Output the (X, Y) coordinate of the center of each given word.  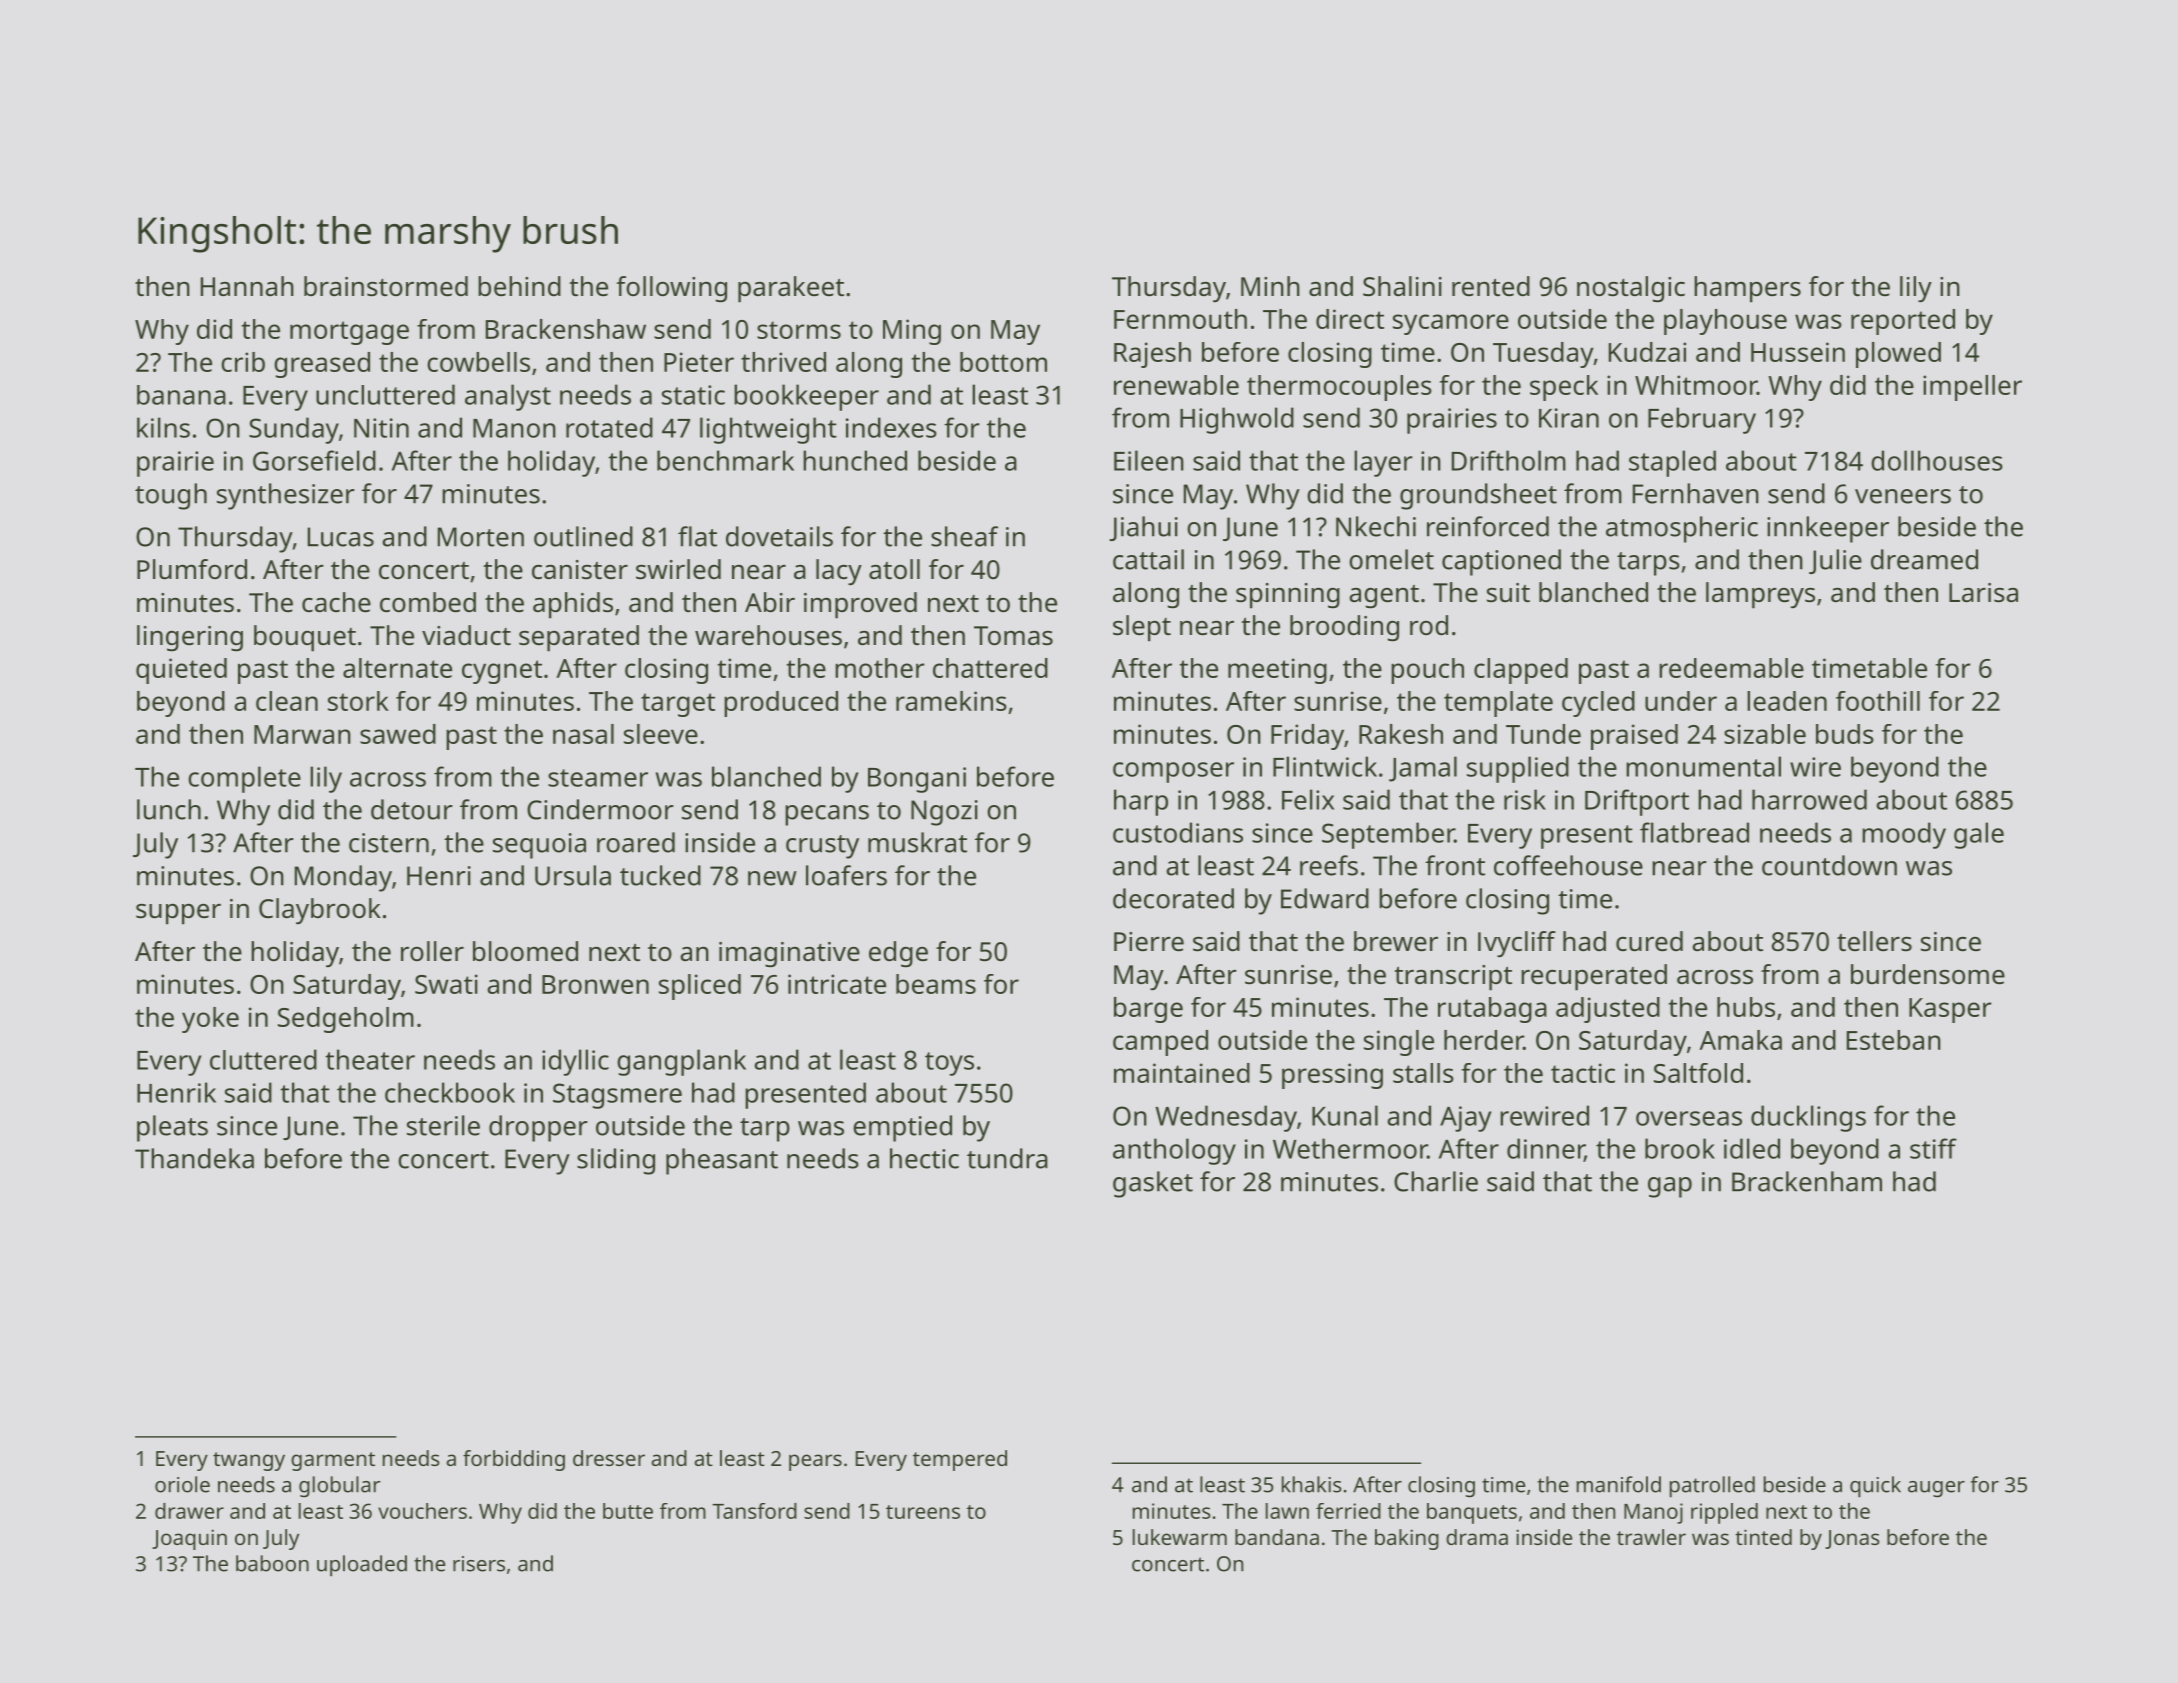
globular (340, 1486)
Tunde (1543, 734)
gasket (1153, 1184)
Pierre (1149, 941)
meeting (1277, 671)
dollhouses (1937, 460)
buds (1845, 734)
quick (1875, 1487)
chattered (990, 668)
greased (322, 365)
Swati (446, 984)
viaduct (466, 635)
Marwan (302, 734)
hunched (855, 460)
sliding (616, 1161)
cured (1649, 941)
